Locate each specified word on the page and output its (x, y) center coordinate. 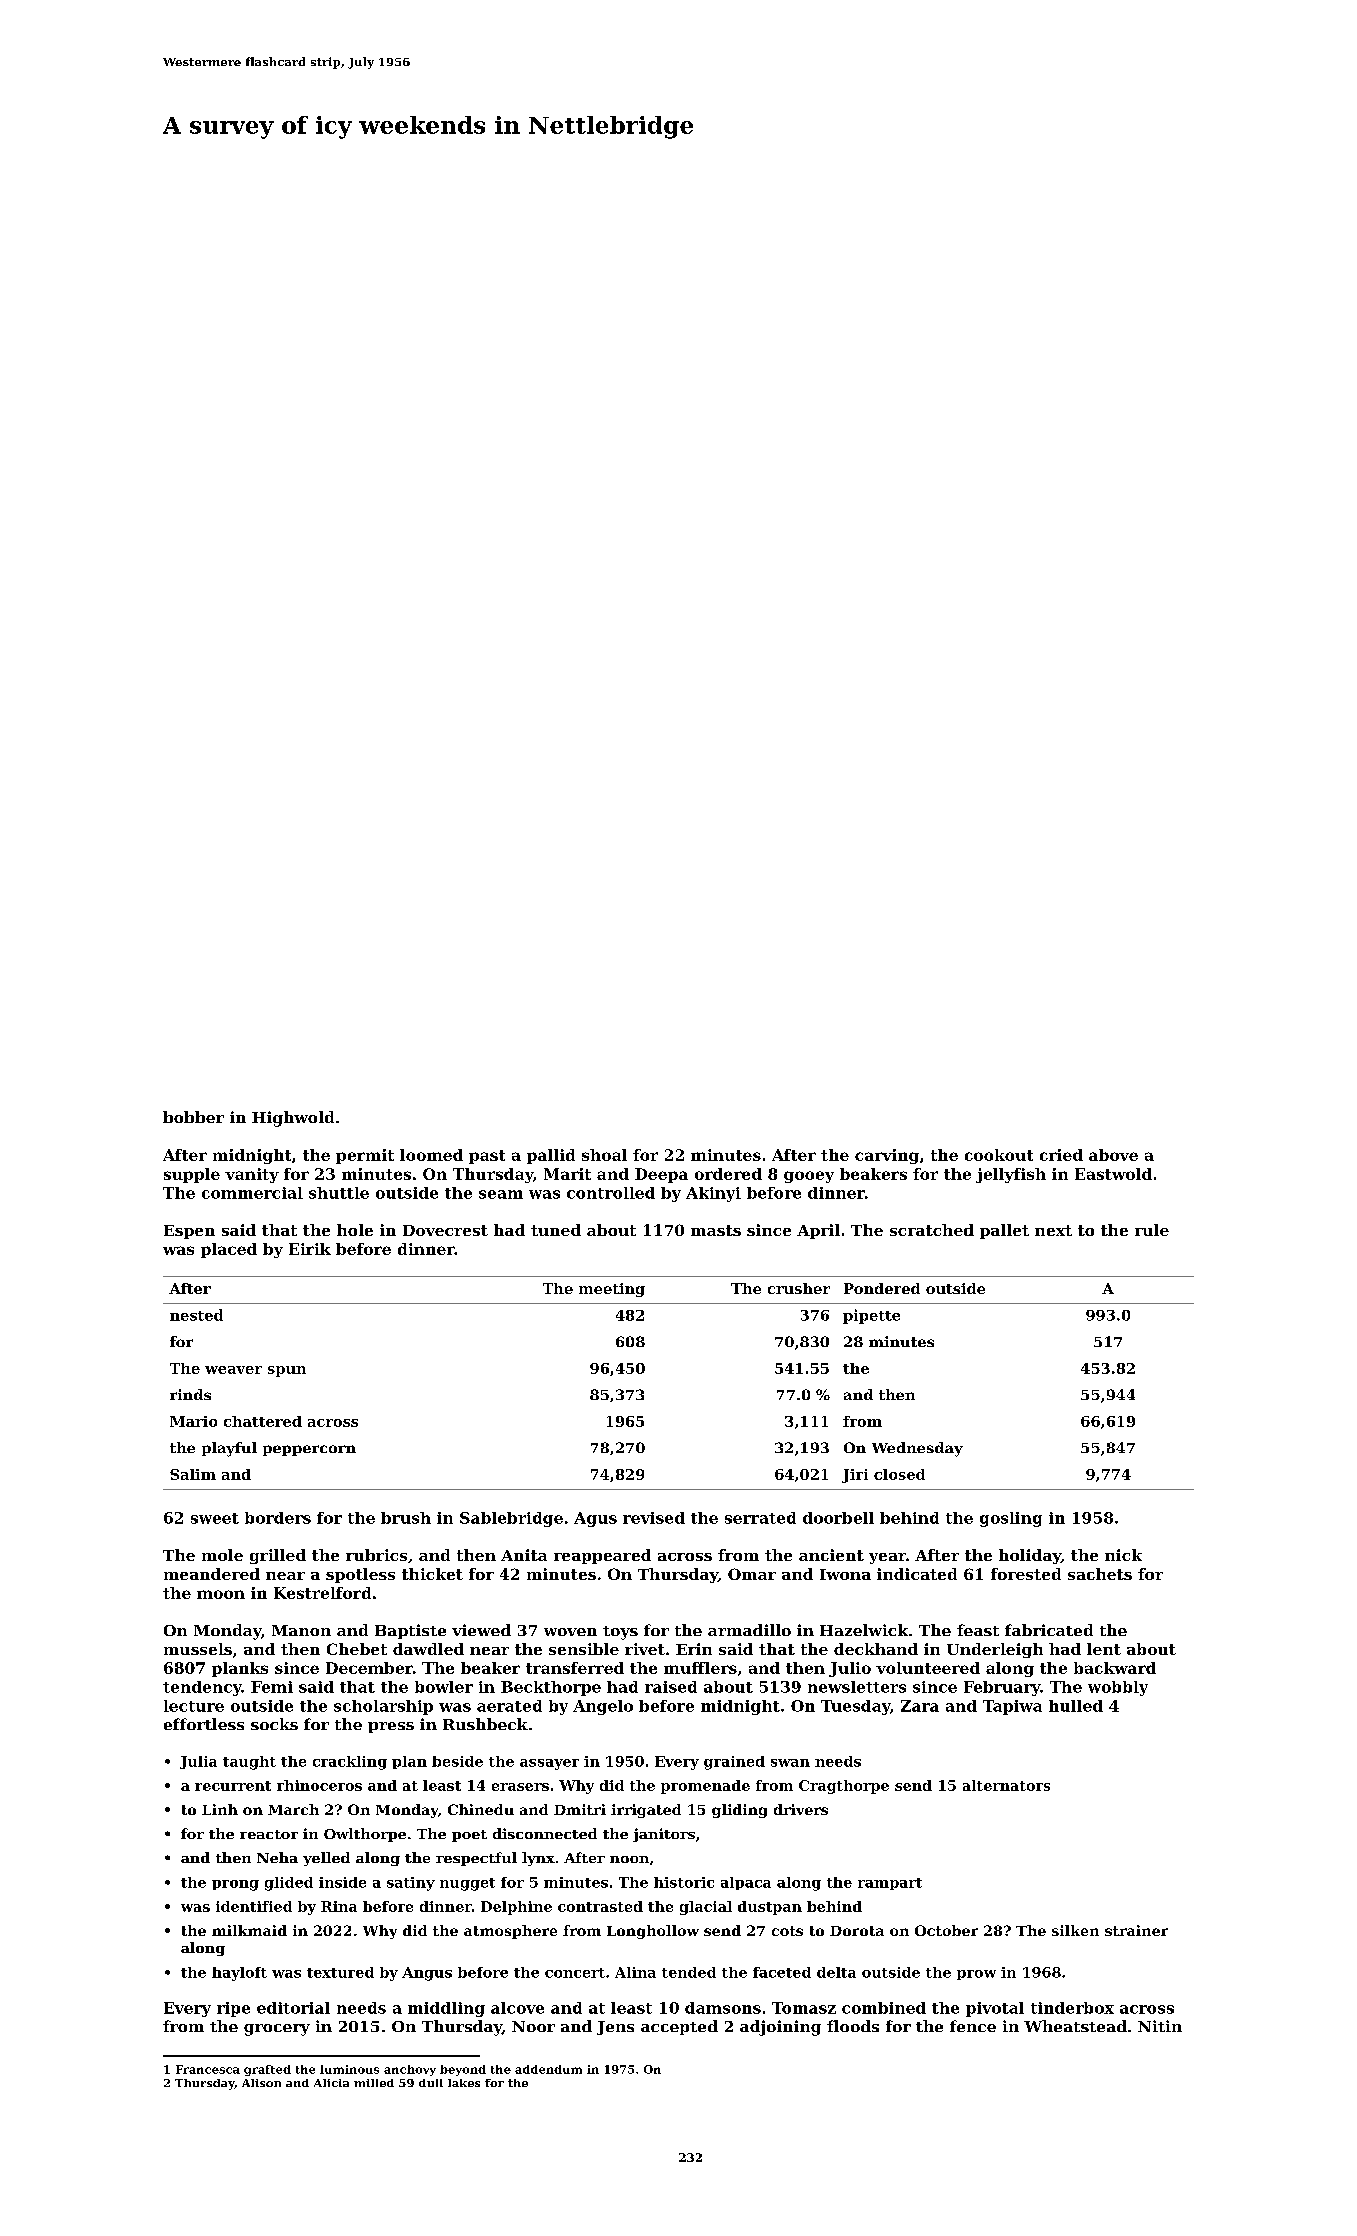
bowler (444, 1687)
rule (1152, 1230)
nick (1123, 1555)
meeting (612, 1290)
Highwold (293, 1119)
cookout (999, 1155)
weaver (233, 1370)
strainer (1136, 1930)
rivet (645, 1649)
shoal (604, 1155)
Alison (261, 2083)
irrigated (646, 1811)
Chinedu (481, 1809)
